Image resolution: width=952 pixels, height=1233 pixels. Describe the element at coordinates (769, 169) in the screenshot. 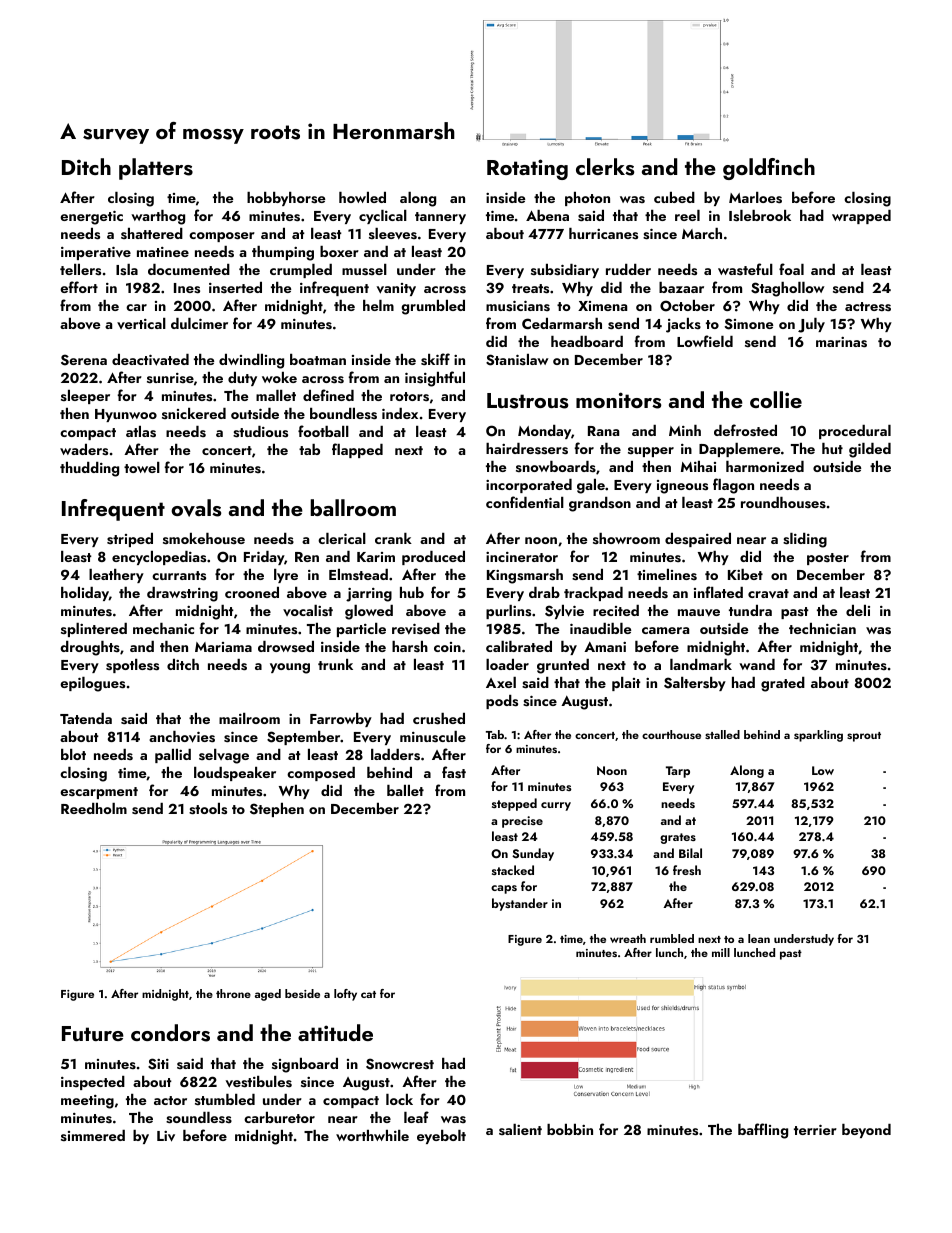

I see `goldfinch` at that location.
